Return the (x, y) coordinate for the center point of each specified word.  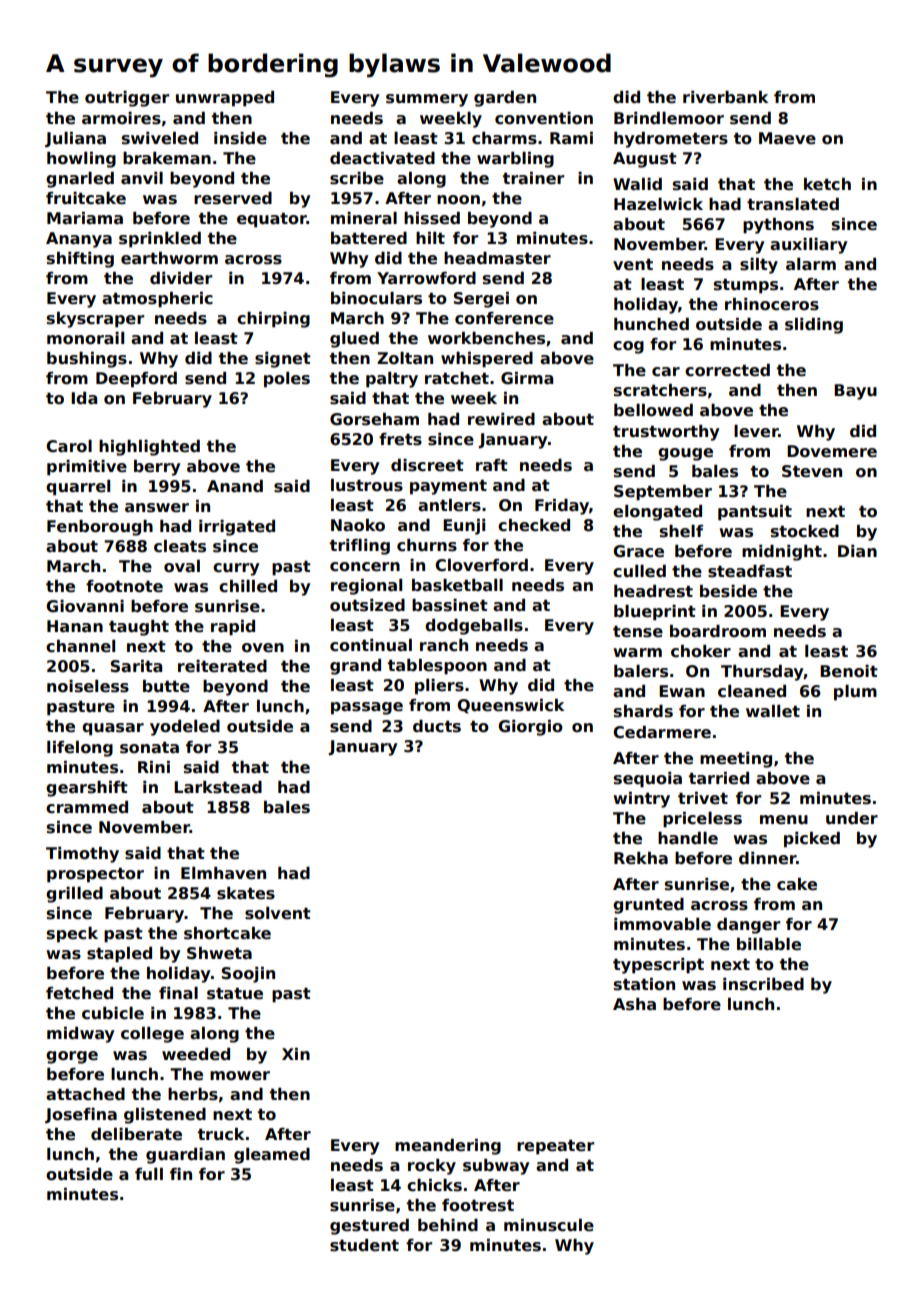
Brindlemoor (669, 118)
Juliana (75, 139)
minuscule (549, 1225)
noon (458, 199)
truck (221, 1134)
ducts (437, 726)
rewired (501, 419)
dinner (767, 858)
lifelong (80, 749)
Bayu (855, 392)
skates (246, 893)
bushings (87, 360)
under (852, 818)
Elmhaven (223, 873)
